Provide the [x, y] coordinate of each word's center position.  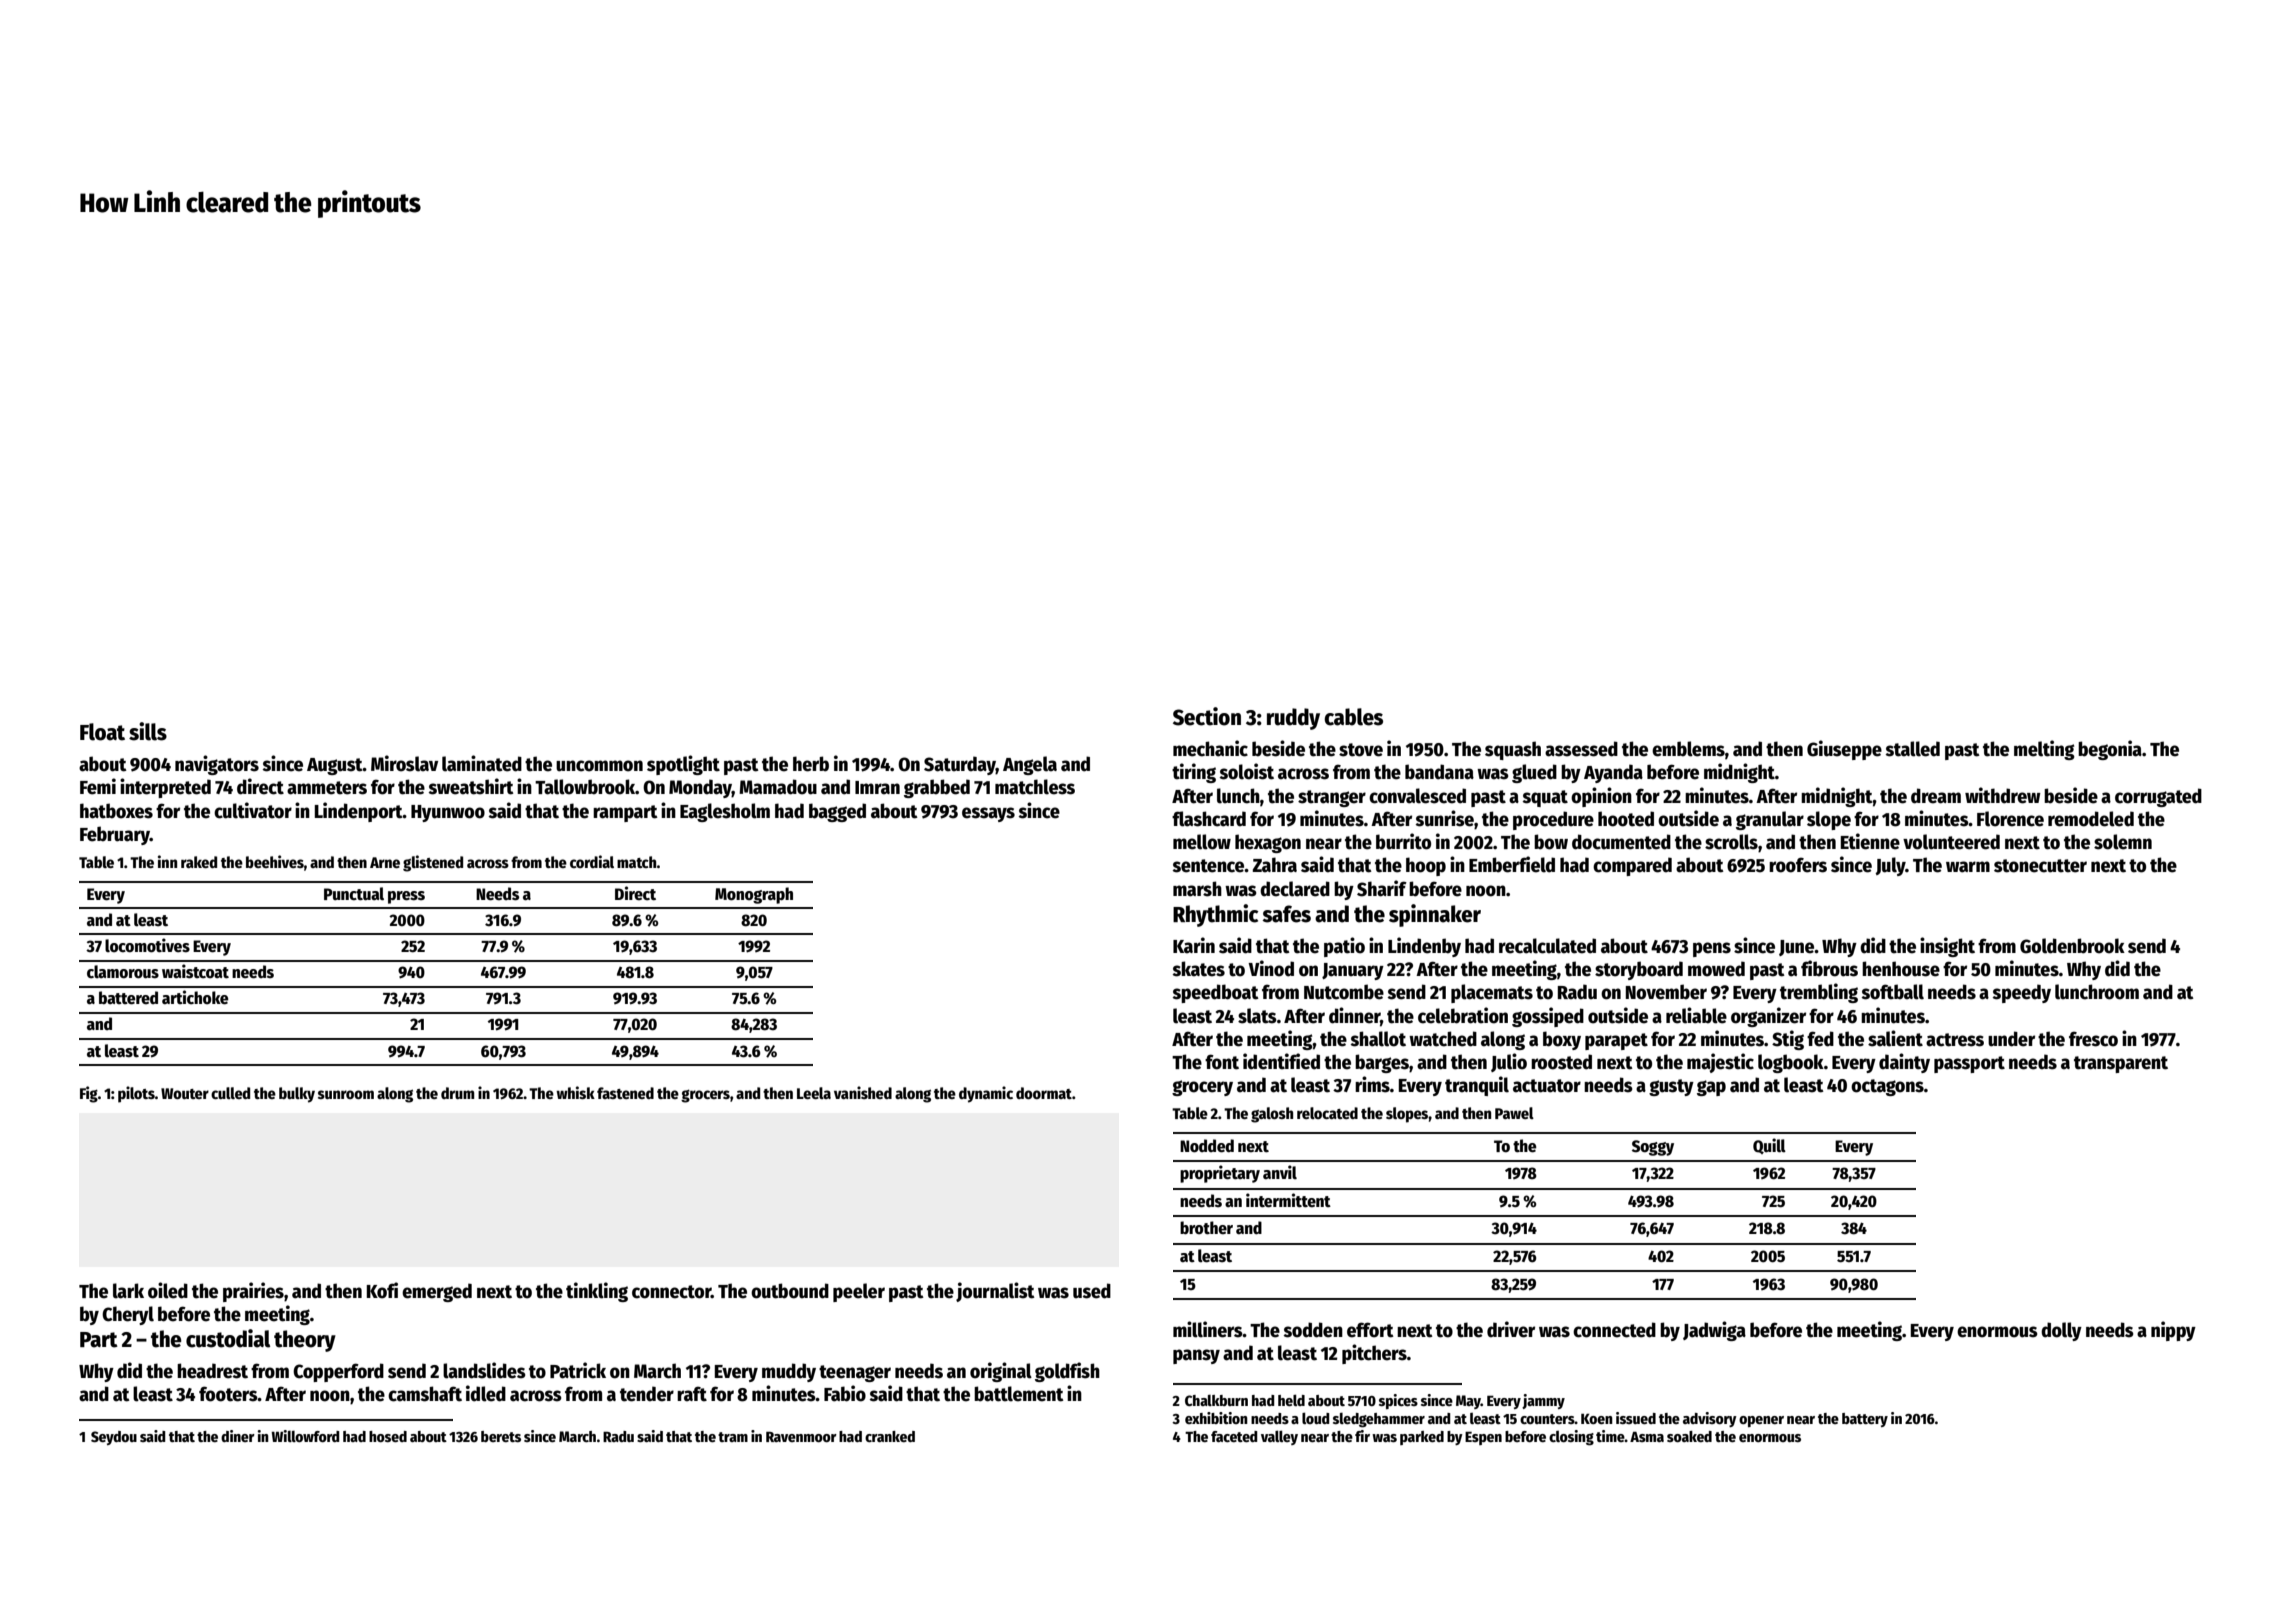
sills [148, 731]
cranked [890, 1436]
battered [128, 998]
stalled [1913, 749]
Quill [1769, 1146]
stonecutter [2040, 866]
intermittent [1288, 1200]
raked [199, 862]
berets [501, 1436]
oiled [168, 1290]
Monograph [754, 895]
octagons [1887, 1087]
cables [1353, 717]
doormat [1044, 1093]
